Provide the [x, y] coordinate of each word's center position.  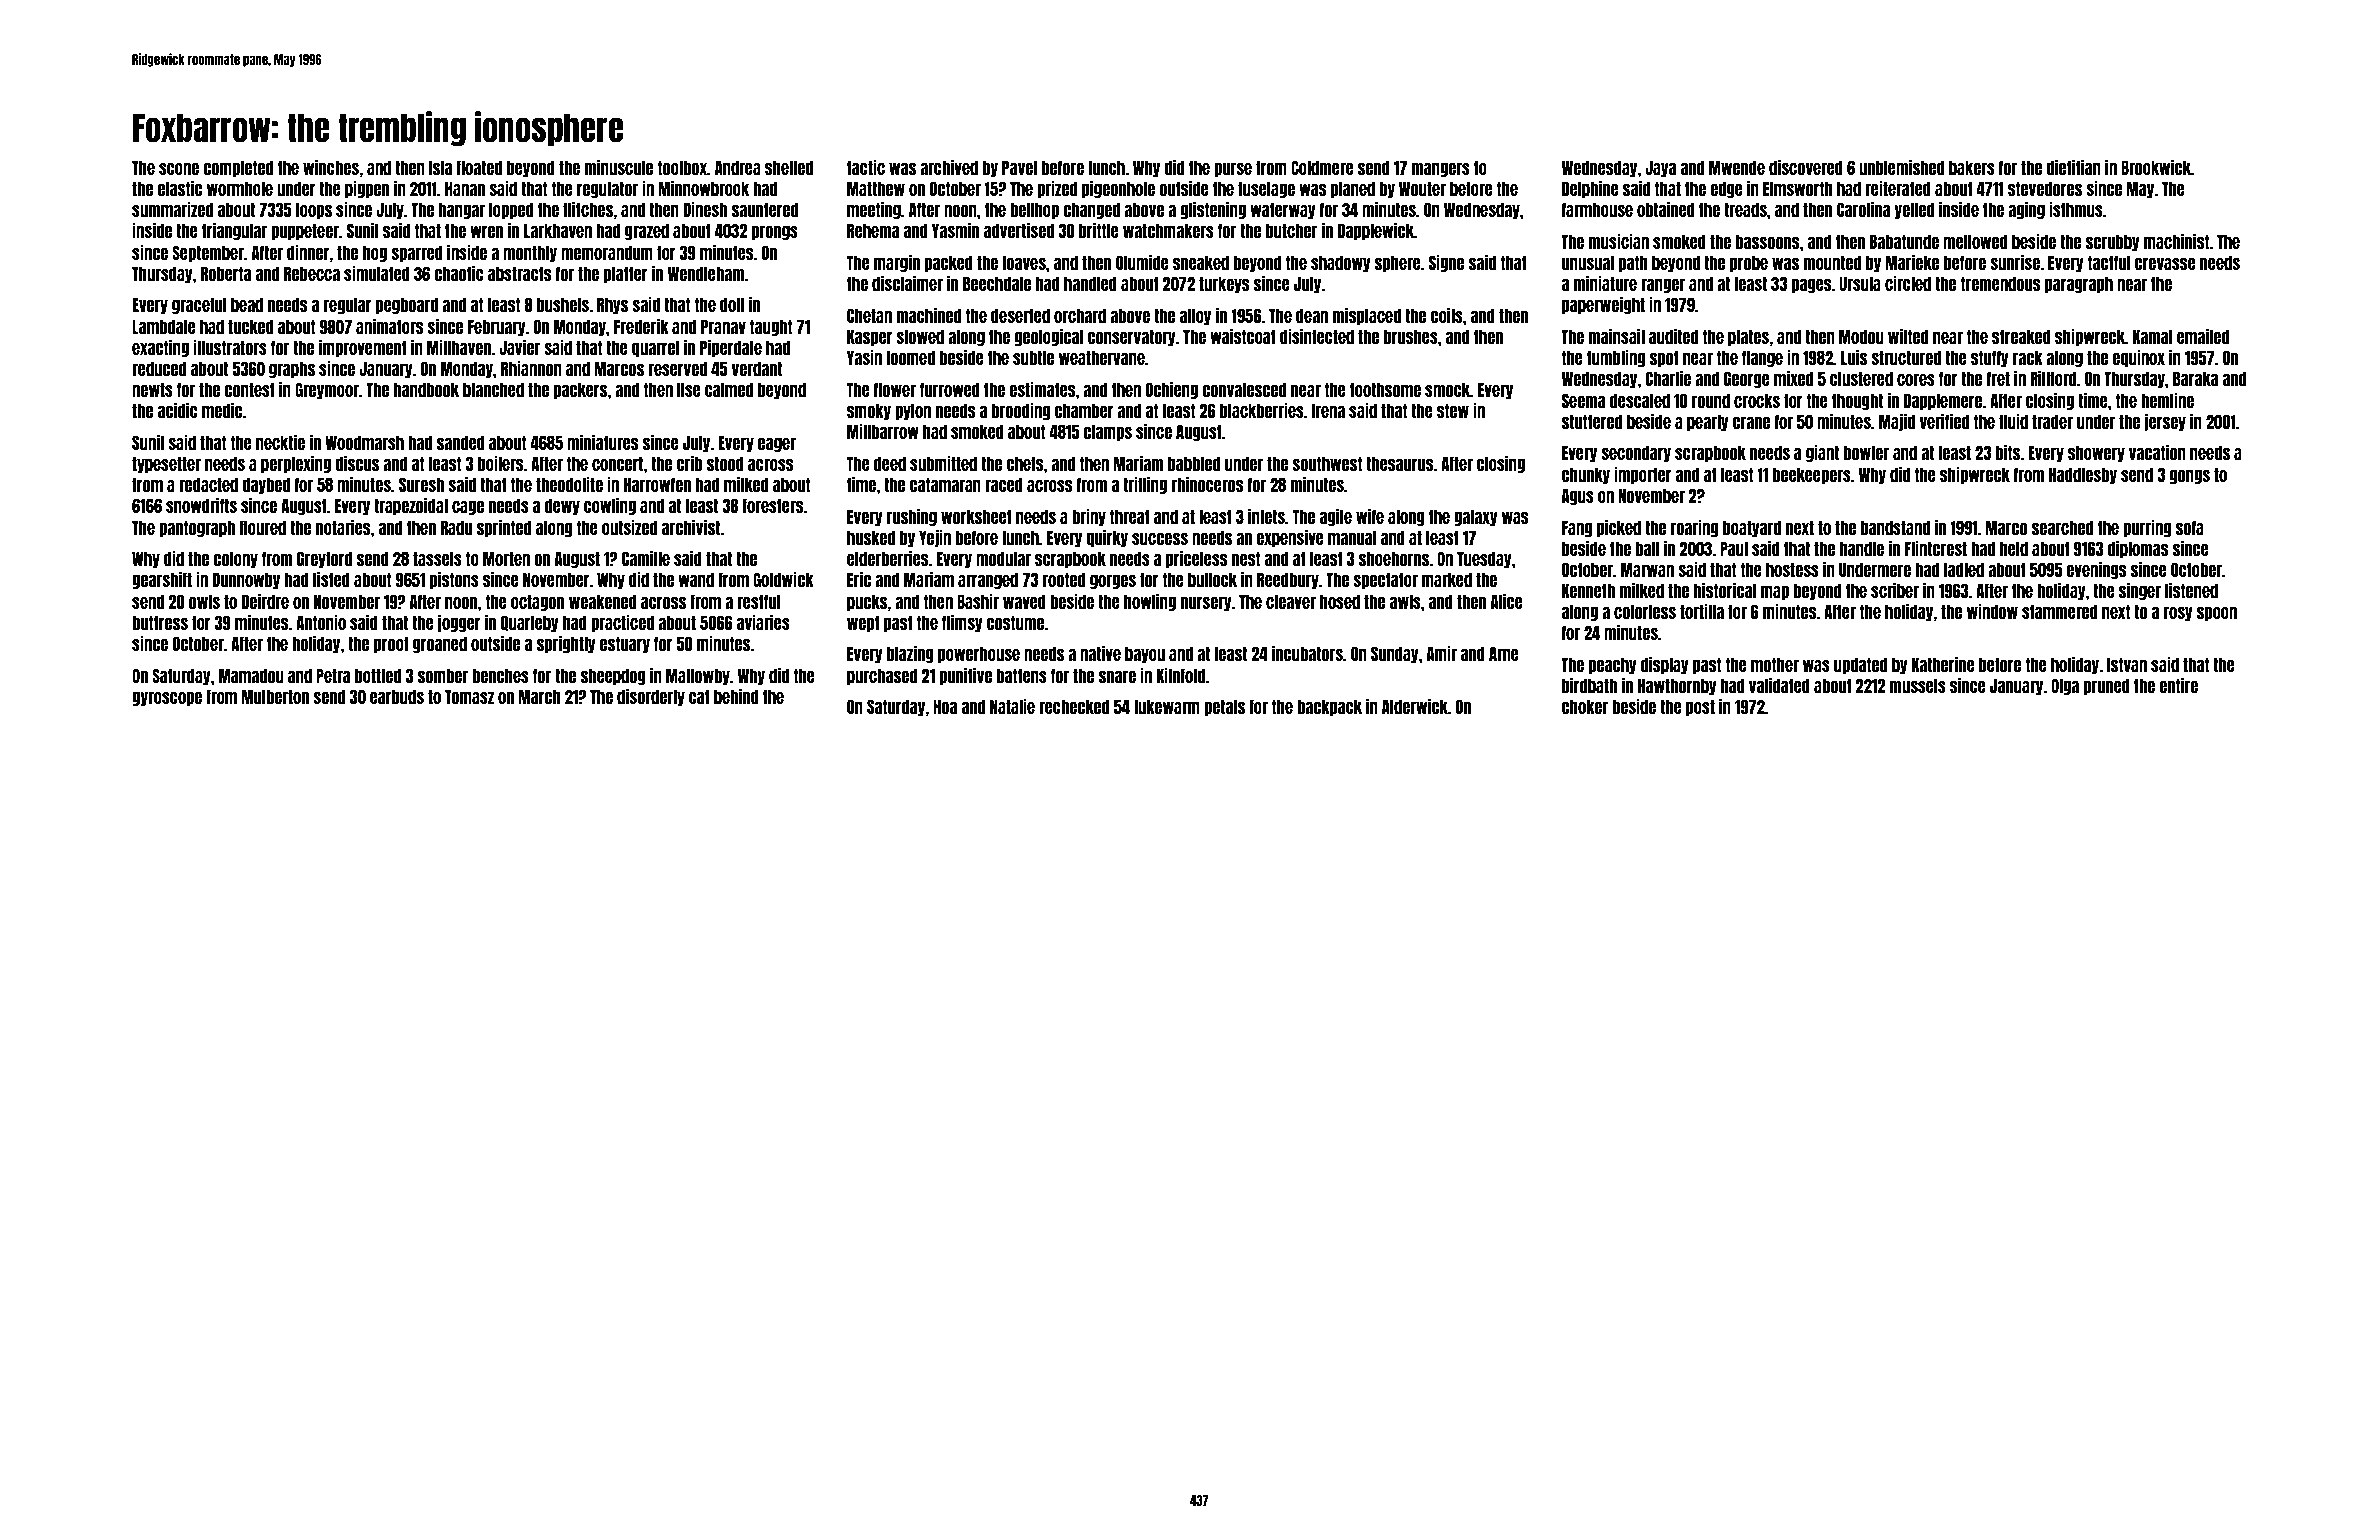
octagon [537, 603]
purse [1233, 170]
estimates [1042, 389]
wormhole [240, 189]
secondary [1636, 454]
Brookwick [2156, 167]
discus [357, 463]
